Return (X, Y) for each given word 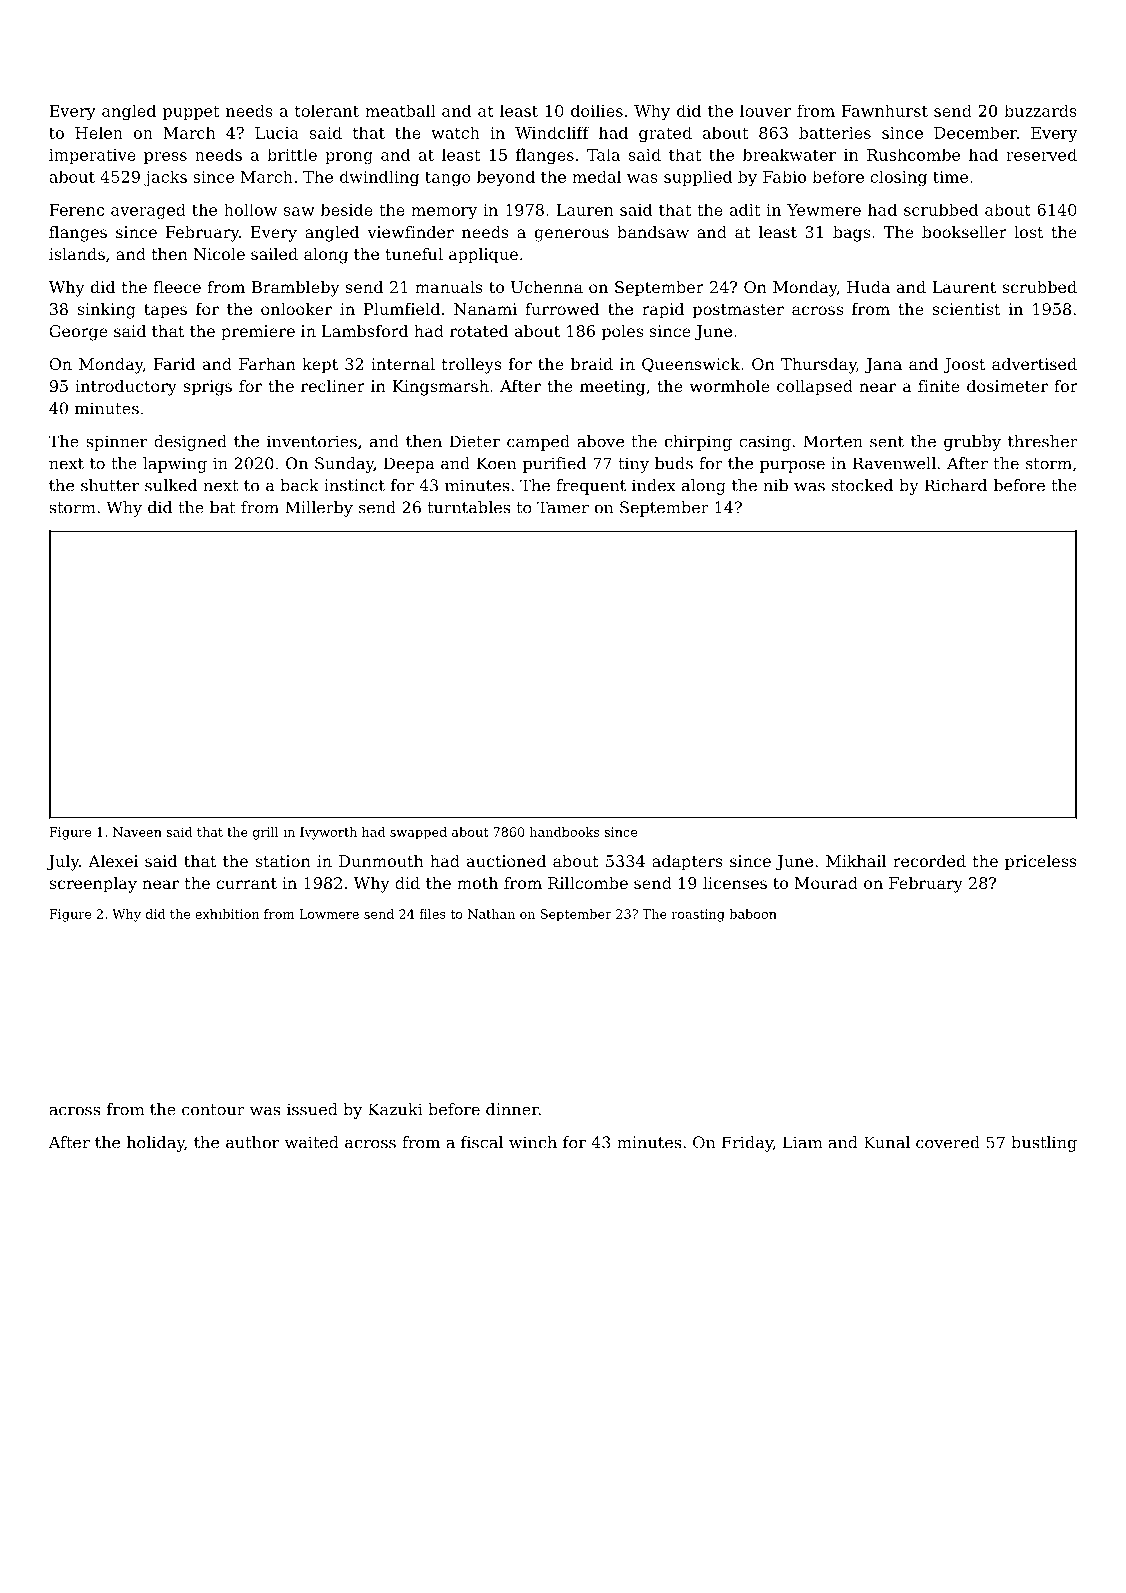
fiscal (482, 1142)
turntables (468, 507)
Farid (174, 364)
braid (592, 364)
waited (312, 1142)
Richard (956, 485)
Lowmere (329, 914)
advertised (1034, 364)
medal (596, 176)
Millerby (319, 509)
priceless (1041, 863)
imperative (92, 156)
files (432, 914)
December (975, 132)
